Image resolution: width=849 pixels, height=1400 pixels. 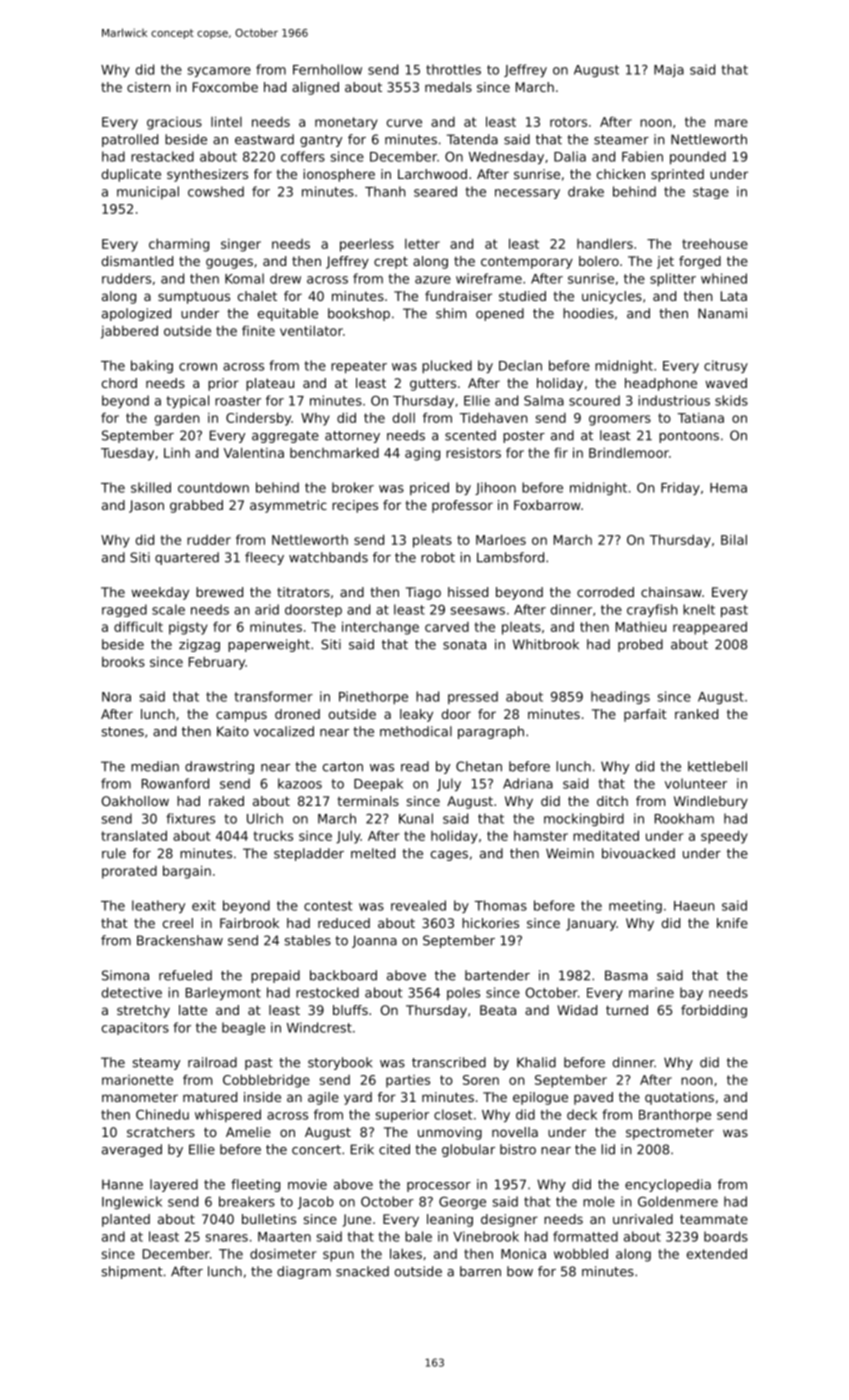 I want to click on ranked, so click(x=696, y=714).
